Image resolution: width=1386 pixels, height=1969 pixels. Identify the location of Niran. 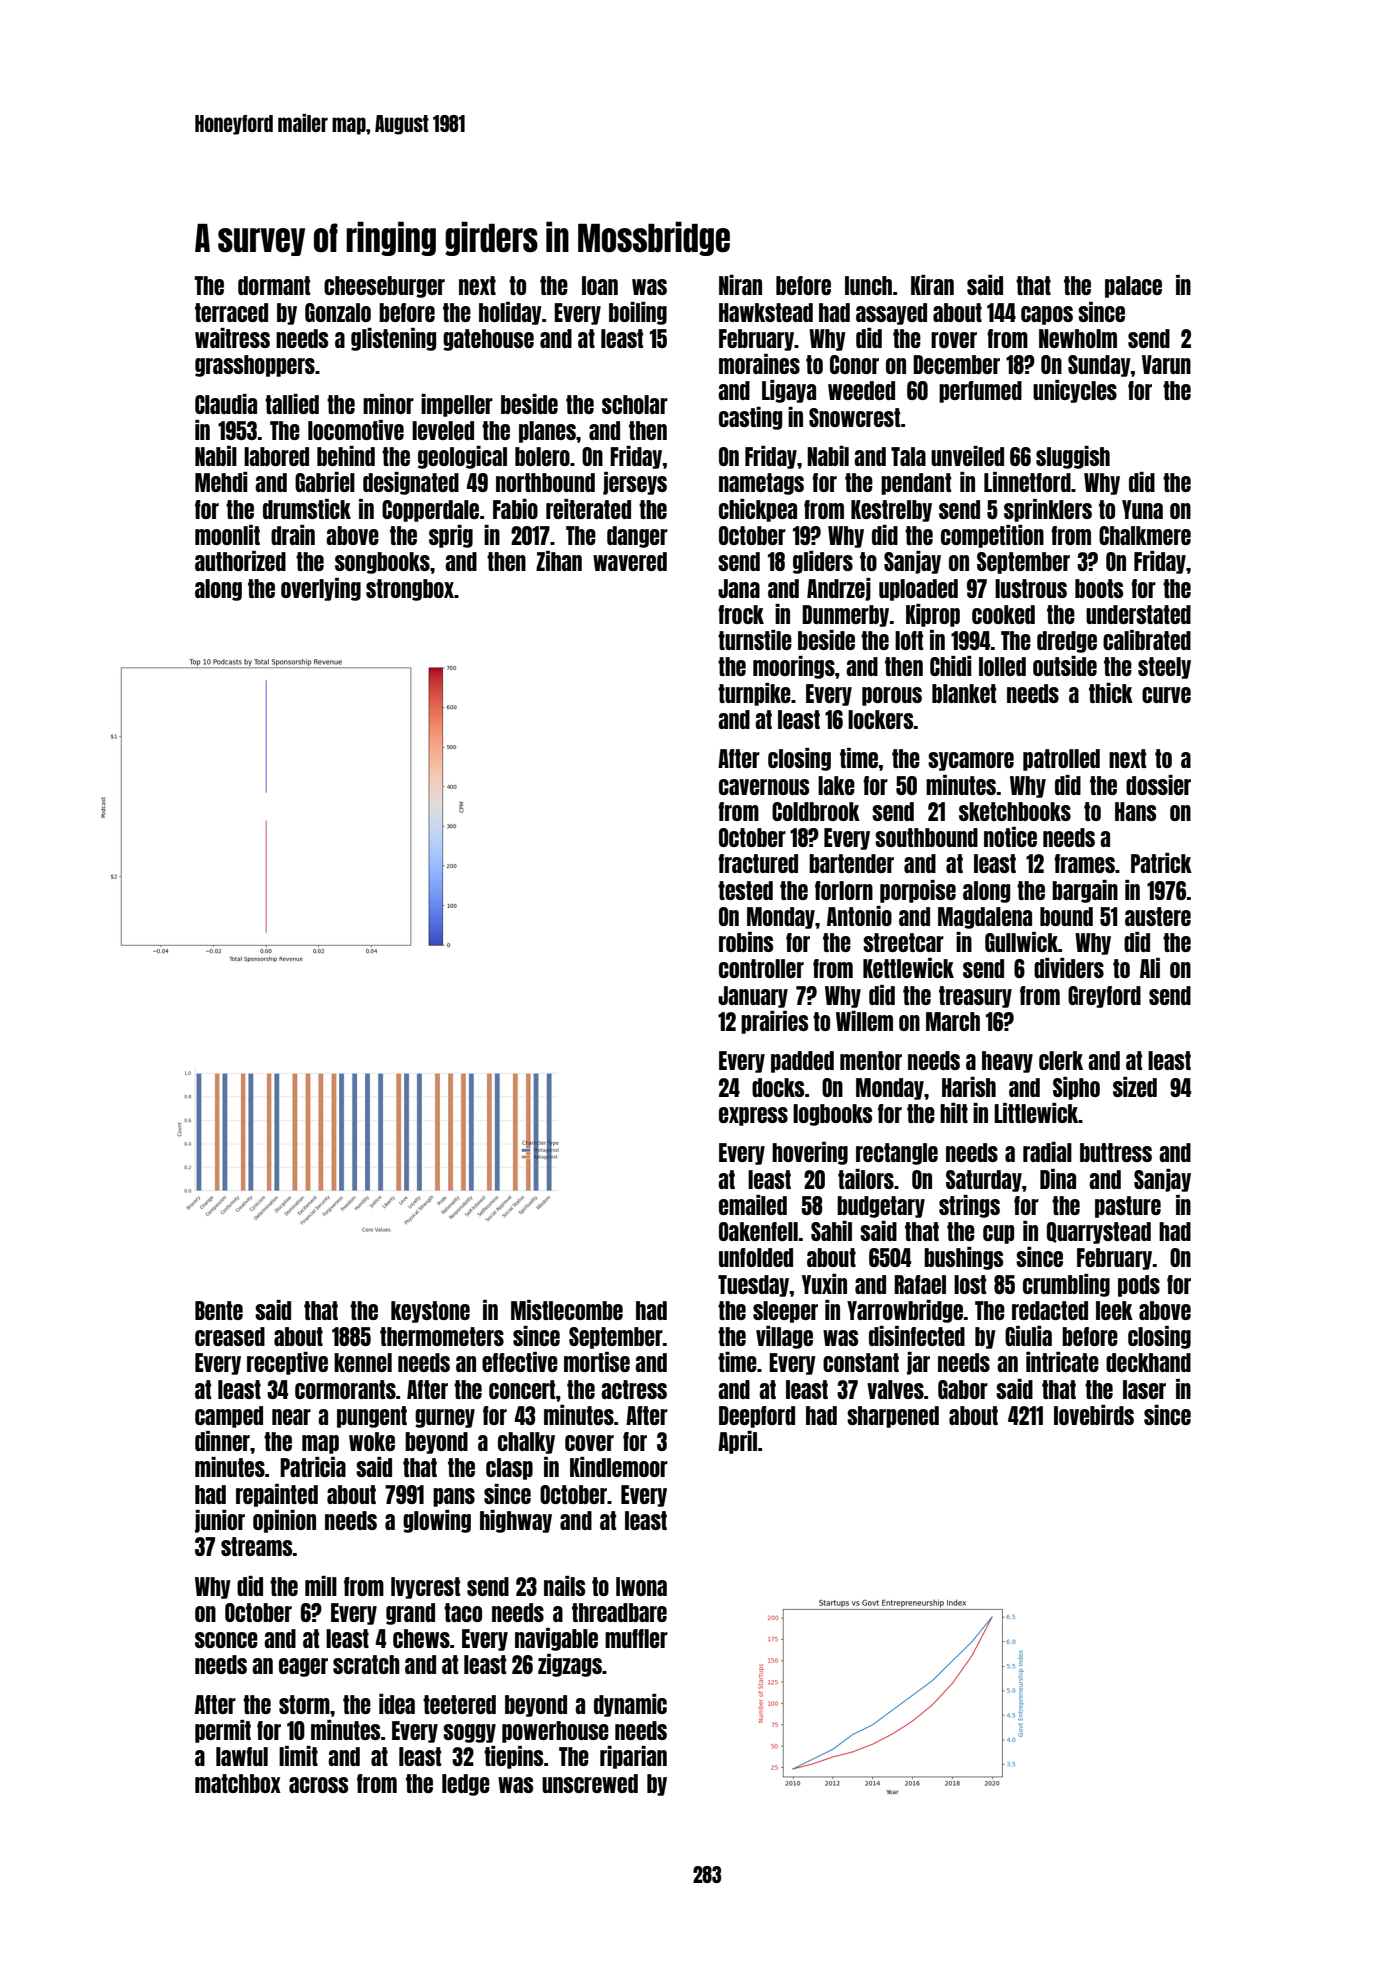
(740, 285).
